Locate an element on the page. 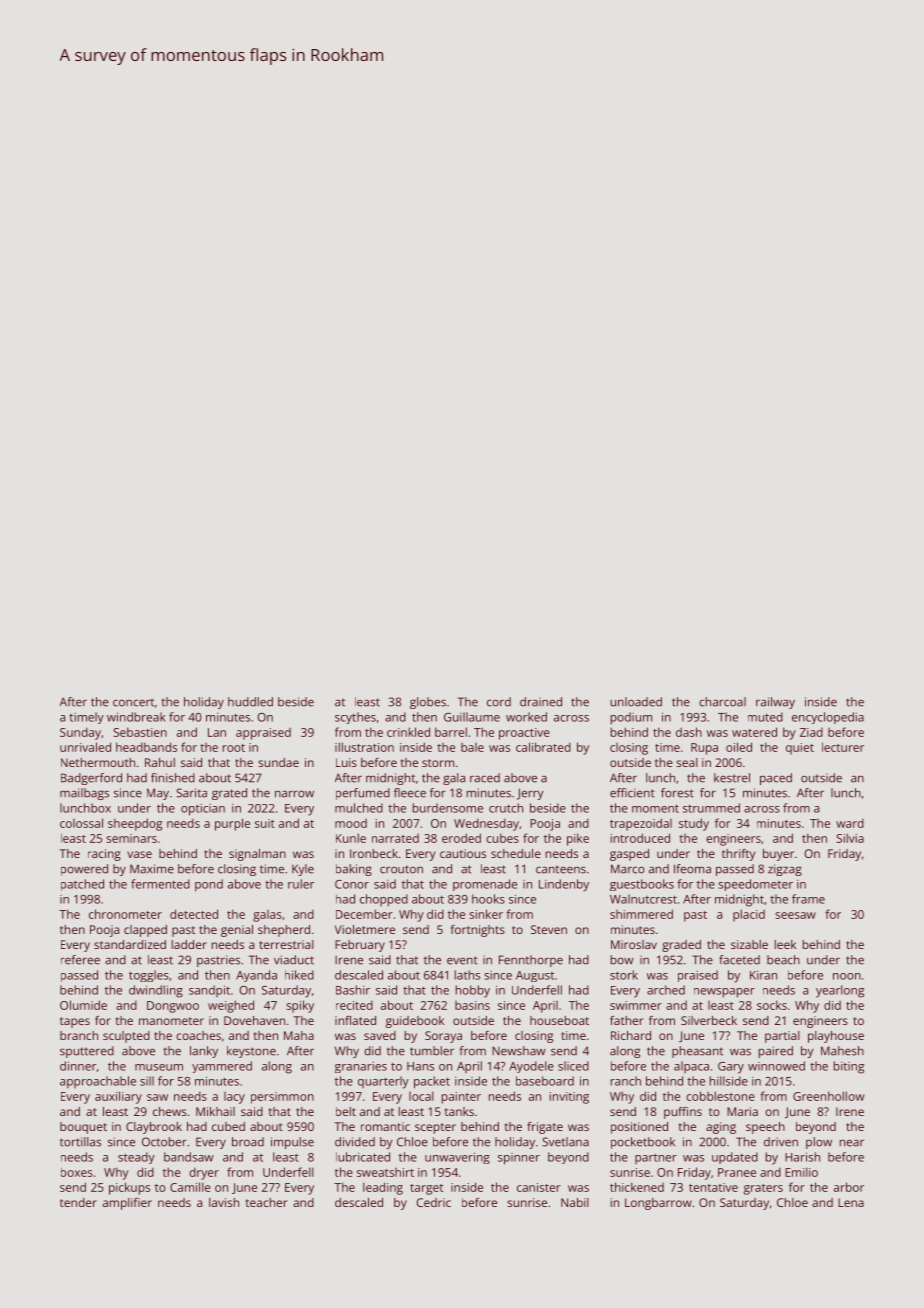 The height and width of the page is (1308, 924). canteens is located at coordinates (561, 870).
